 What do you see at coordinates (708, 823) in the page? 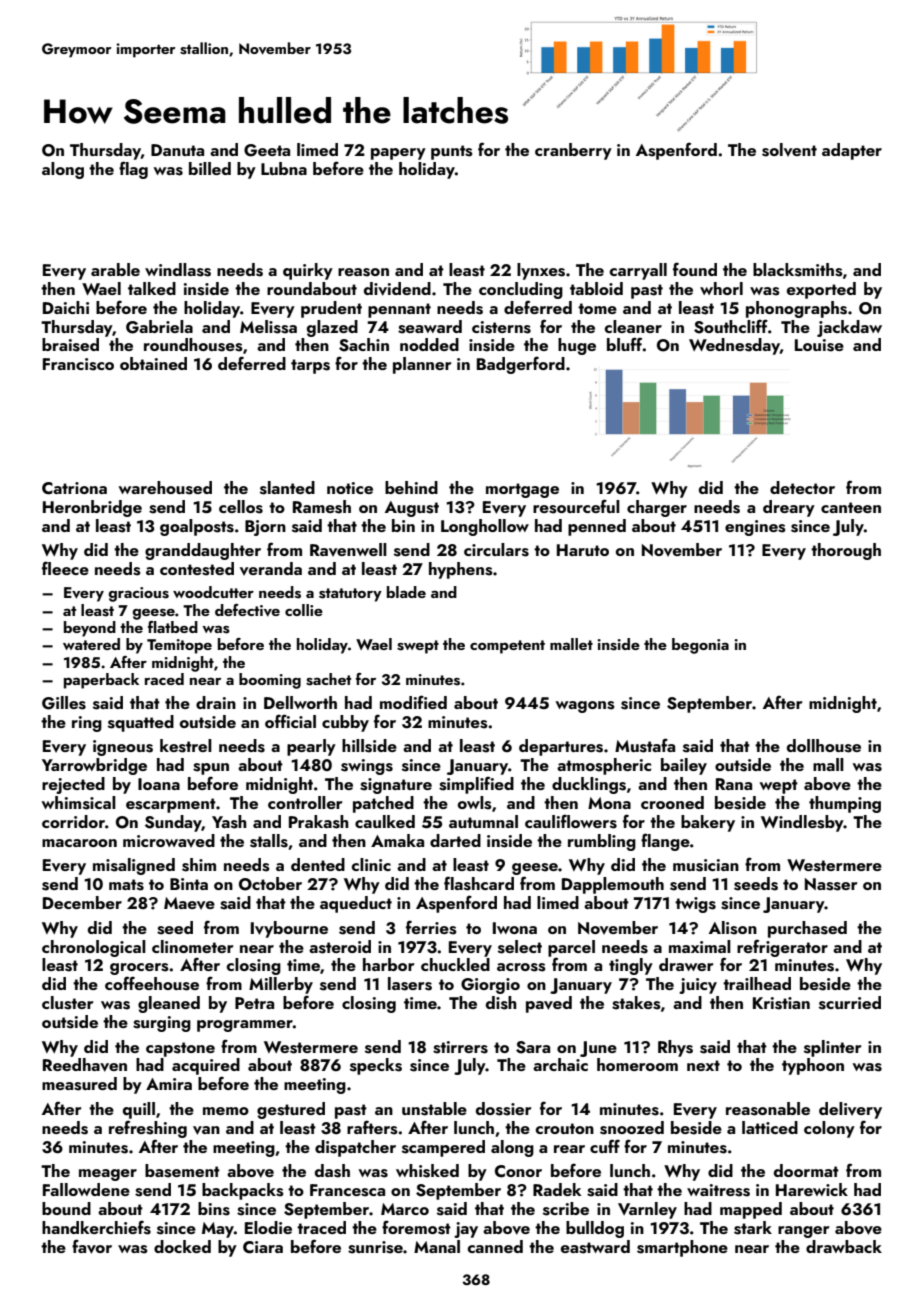
I see `bakery` at bounding box center [708, 823].
